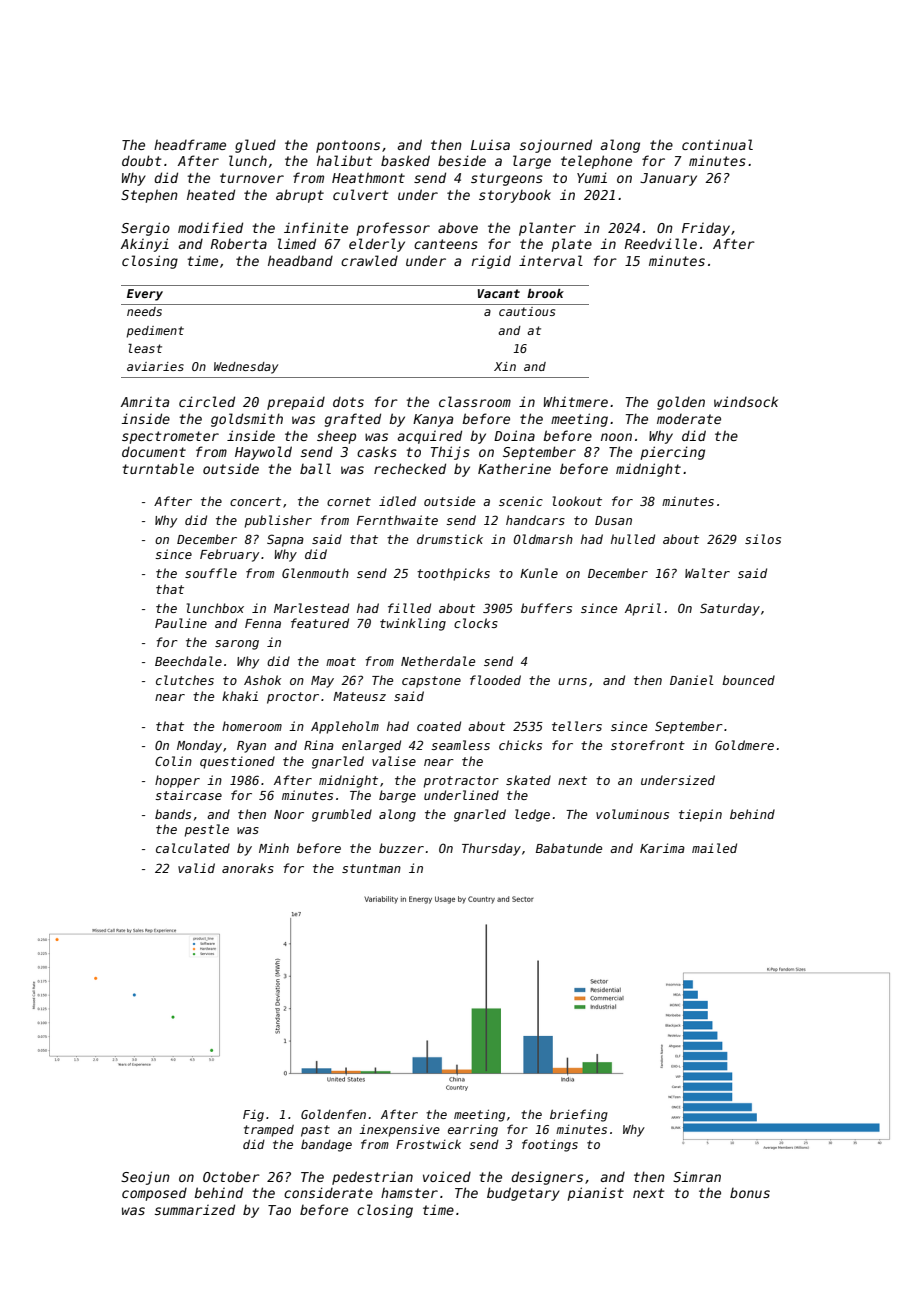 The width and height of the screenshot is (908, 1316). I want to click on continual, so click(717, 144).
